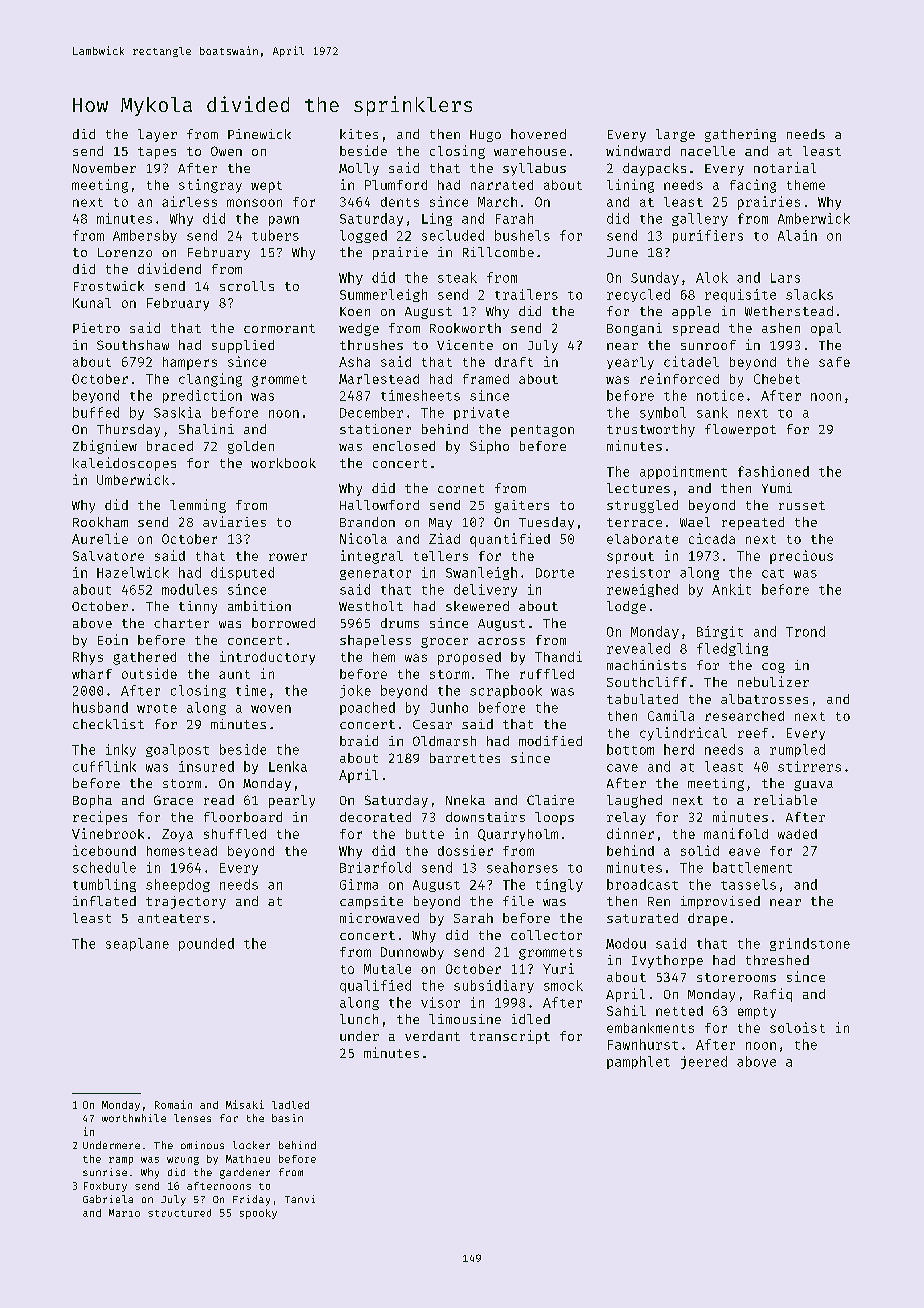  I want to click on qualified, so click(375, 986).
